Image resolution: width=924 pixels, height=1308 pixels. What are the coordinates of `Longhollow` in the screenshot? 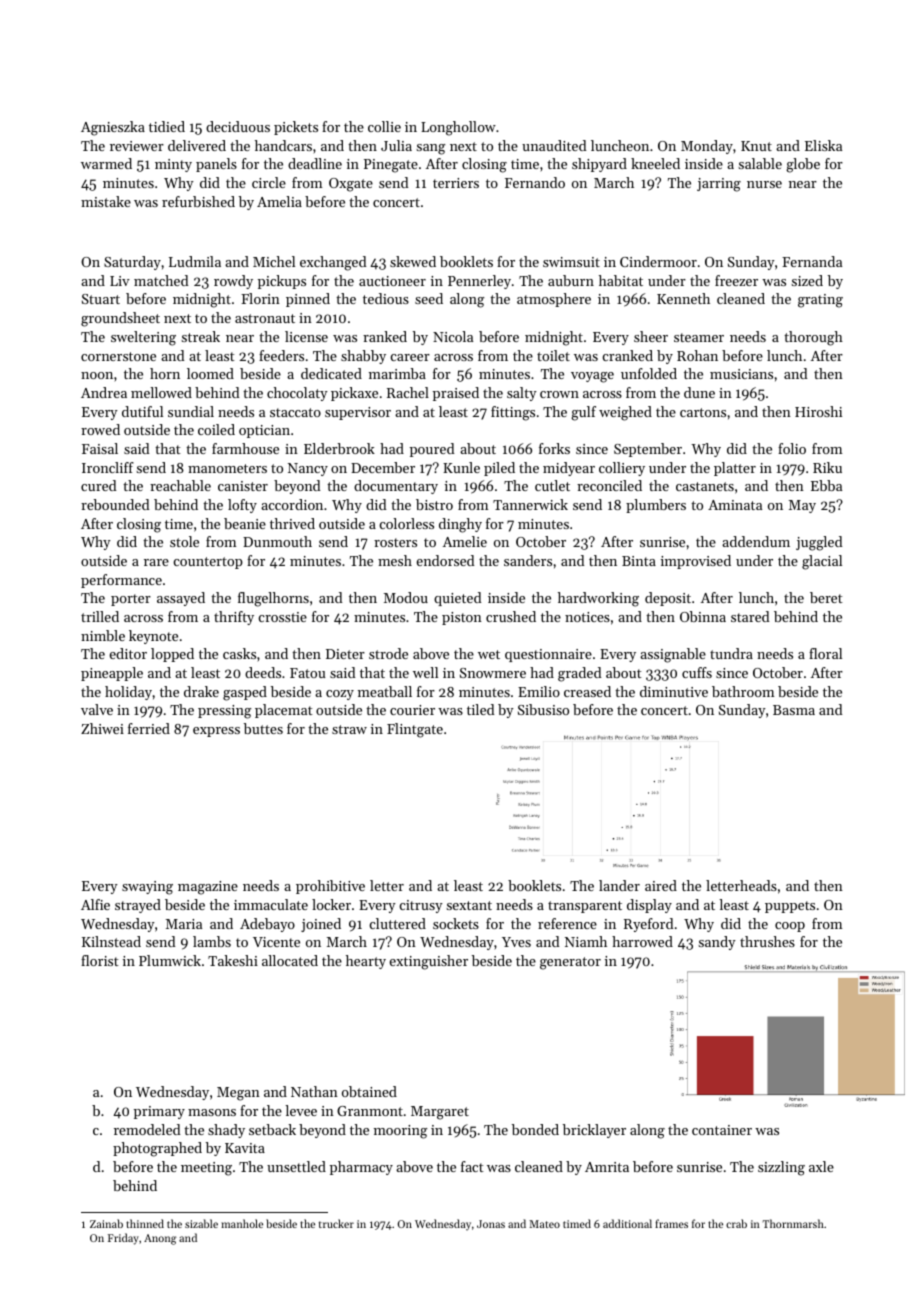 It's located at (458, 128).
